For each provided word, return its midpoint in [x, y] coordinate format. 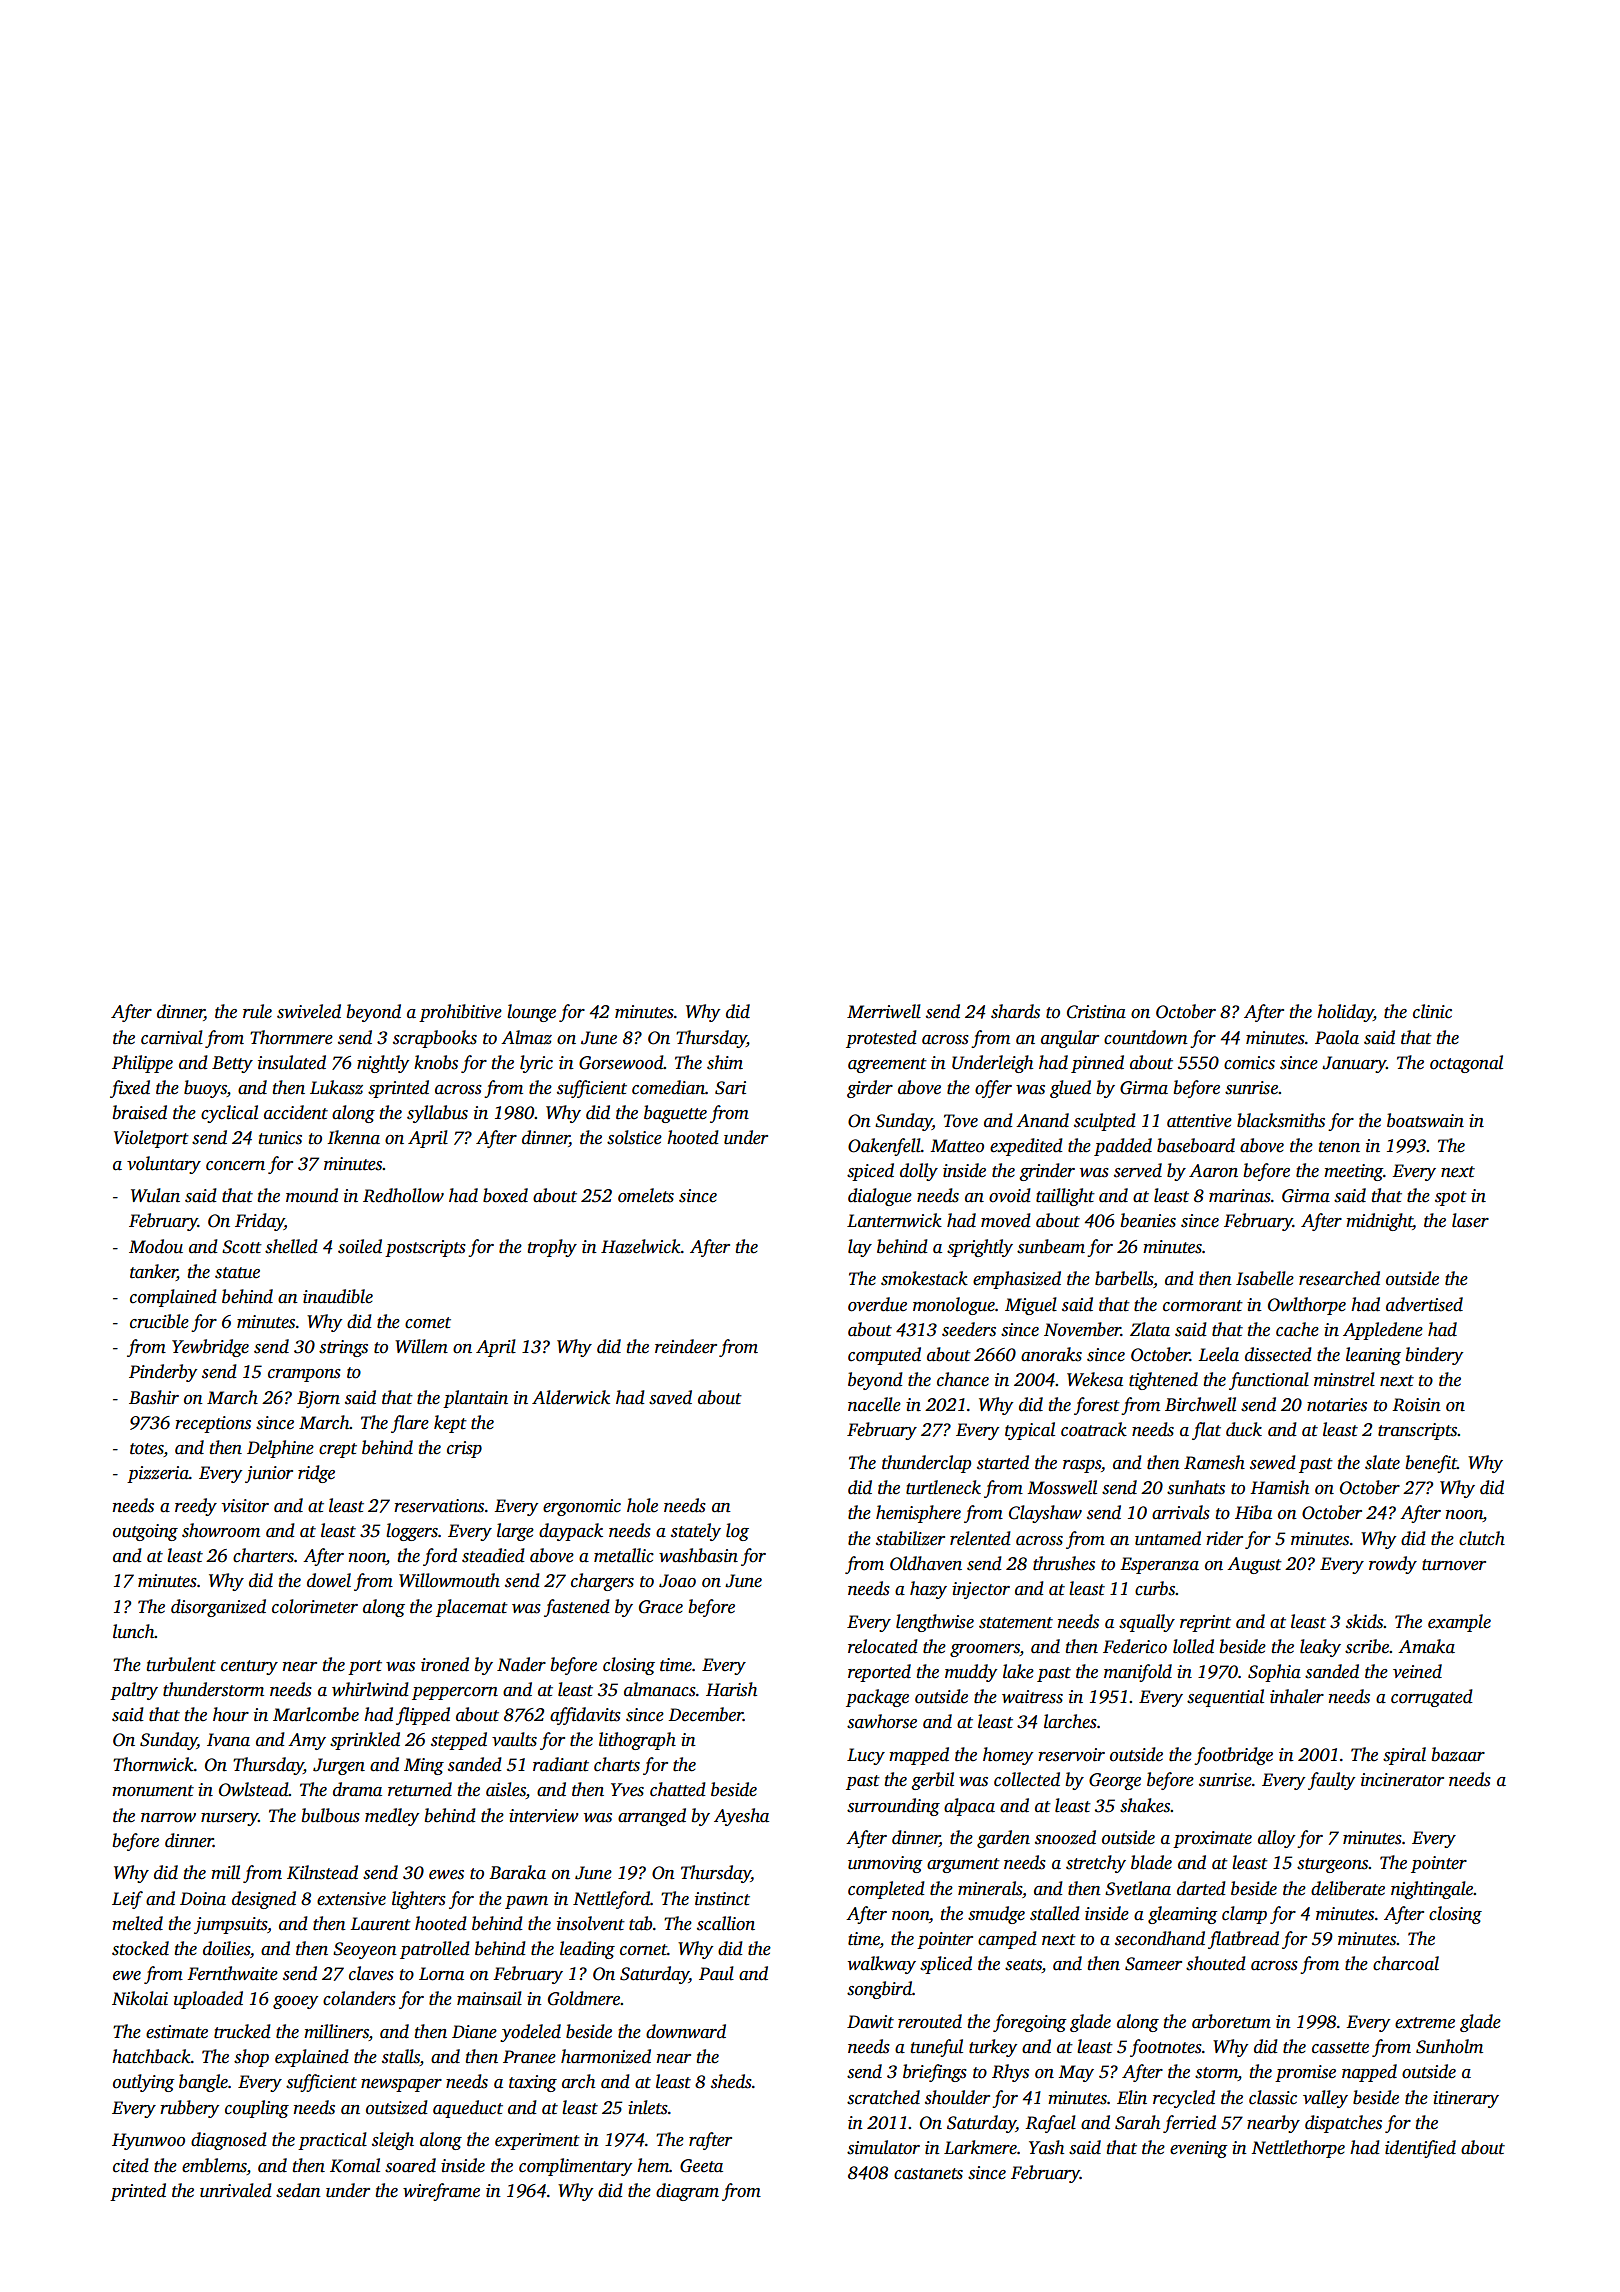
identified [1420, 2149]
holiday [1345, 1013]
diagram [687, 2192]
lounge [531, 1013]
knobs [436, 1062]
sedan [298, 2190]
